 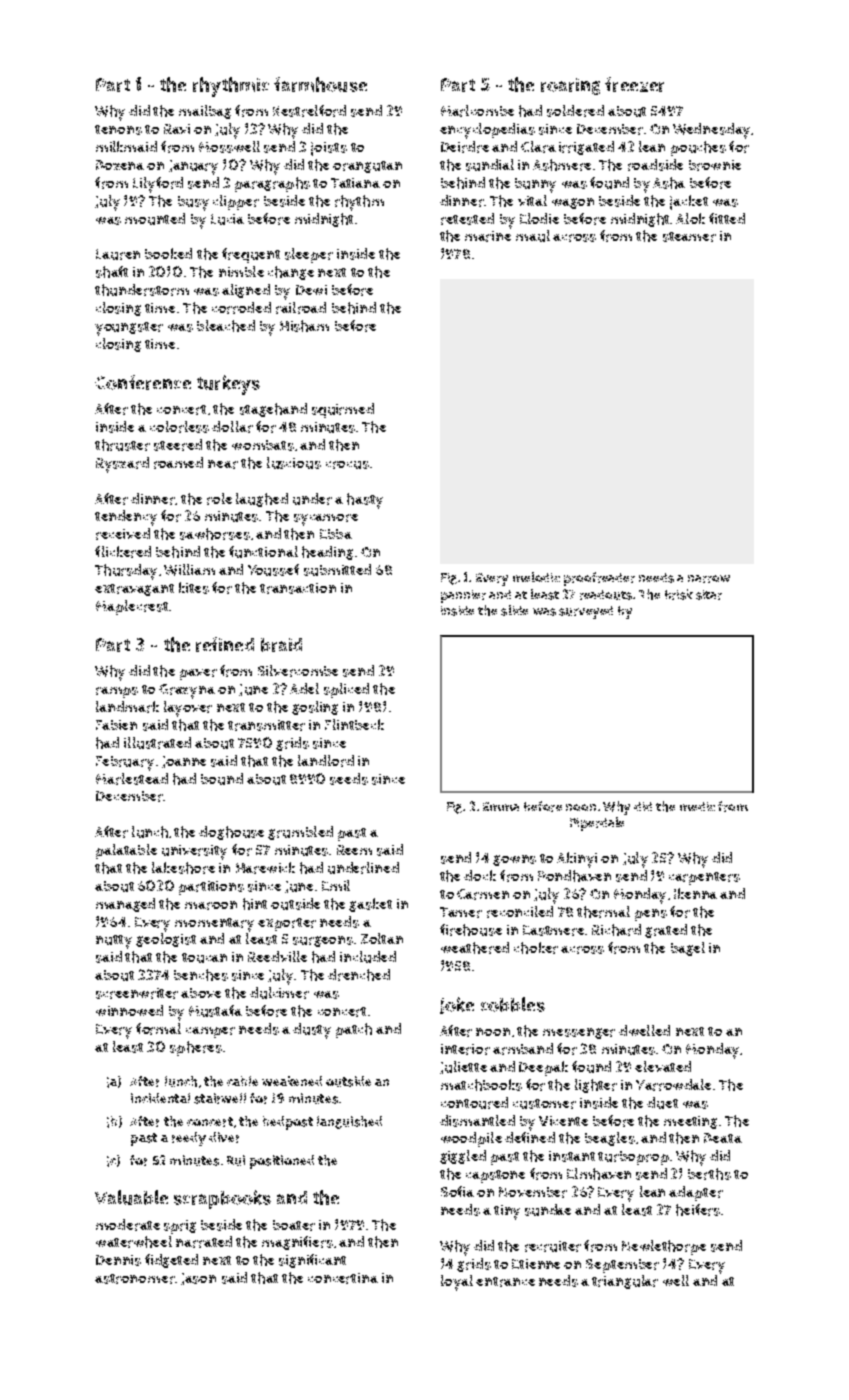 I want to click on Ryszard, so click(x=122, y=465).
